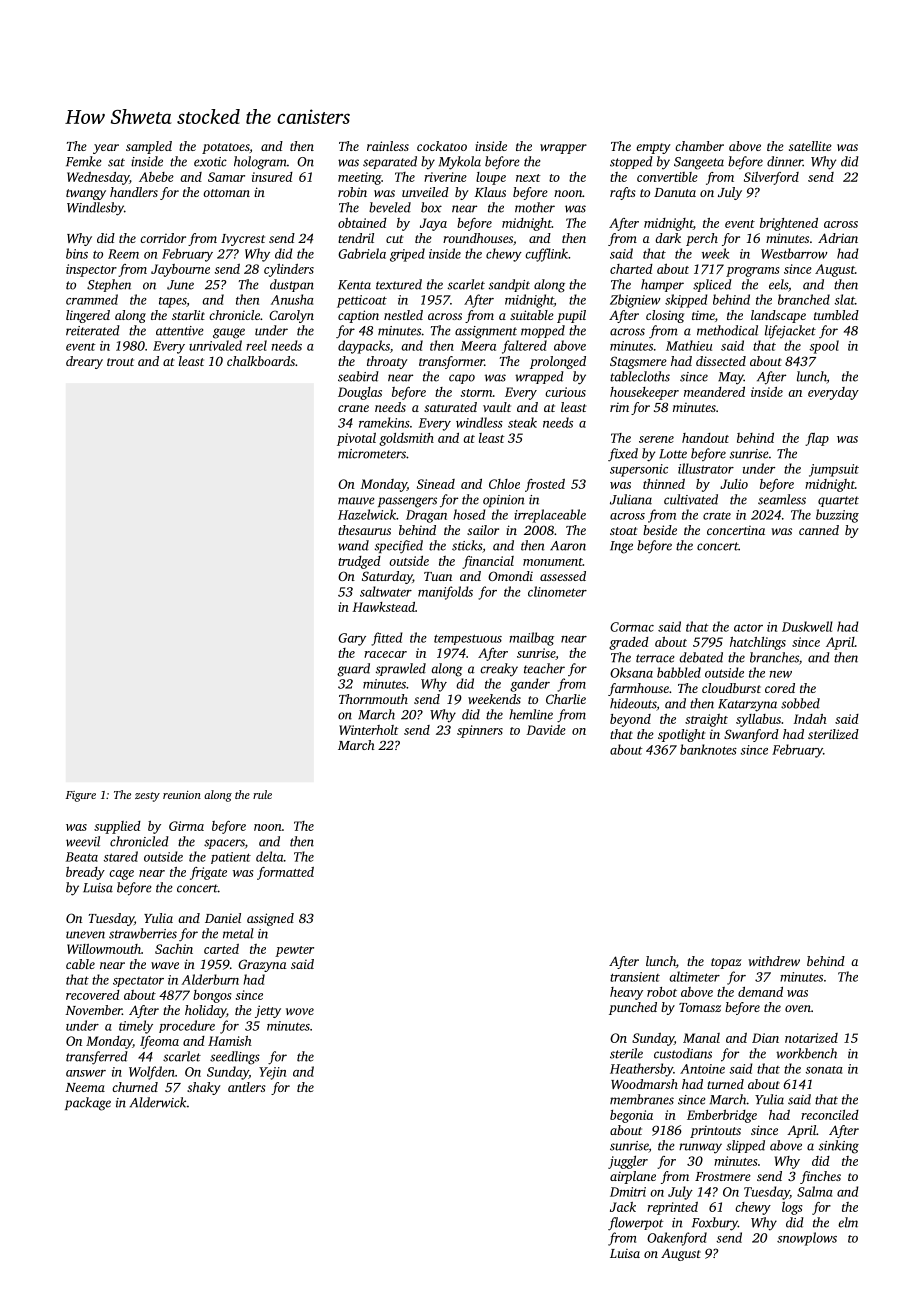  Describe the element at coordinates (675, 192) in the screenshot. I see `Danuta` at that location.
